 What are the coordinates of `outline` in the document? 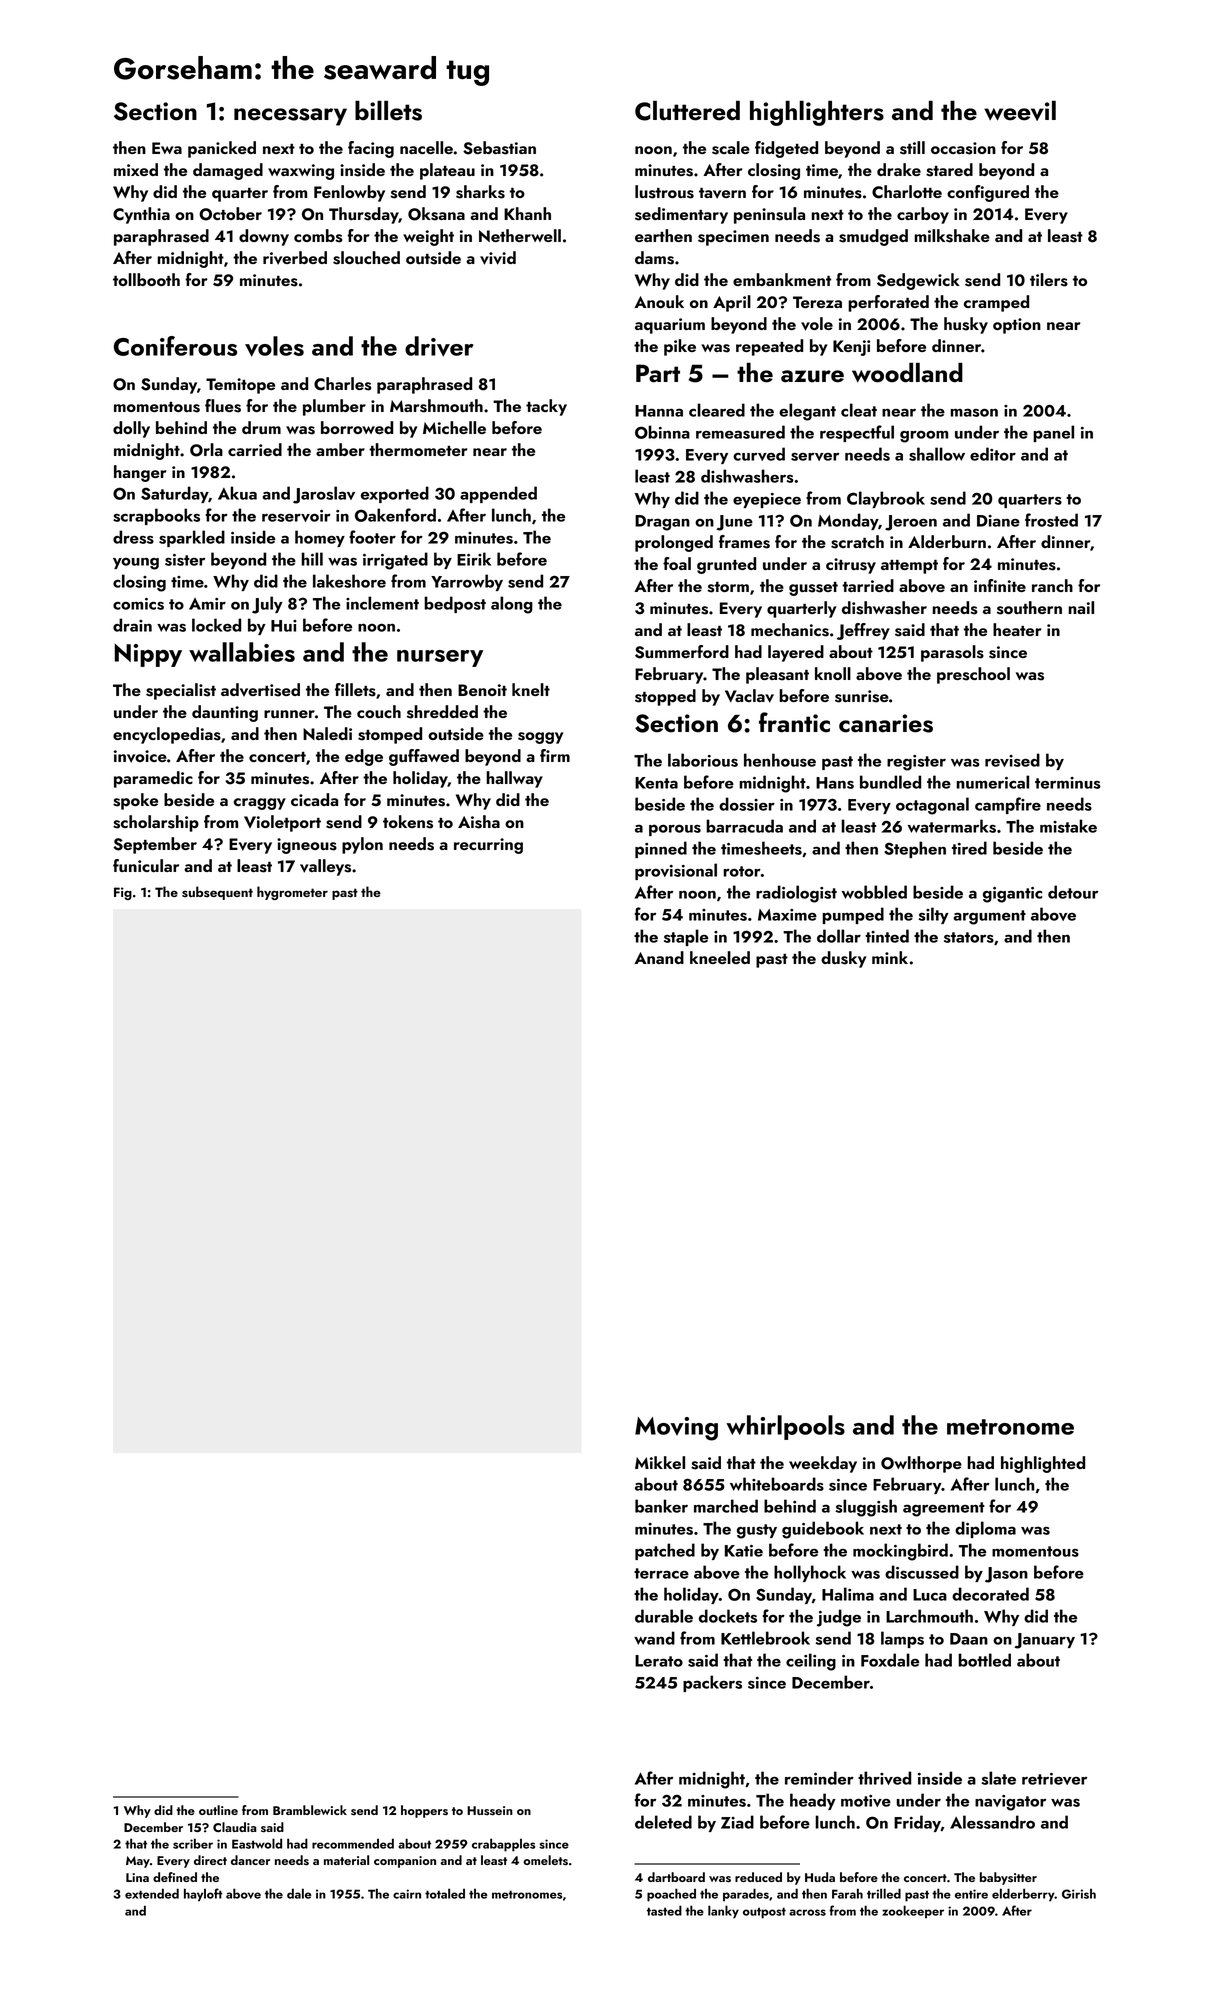 It's located at (218, 1810).
